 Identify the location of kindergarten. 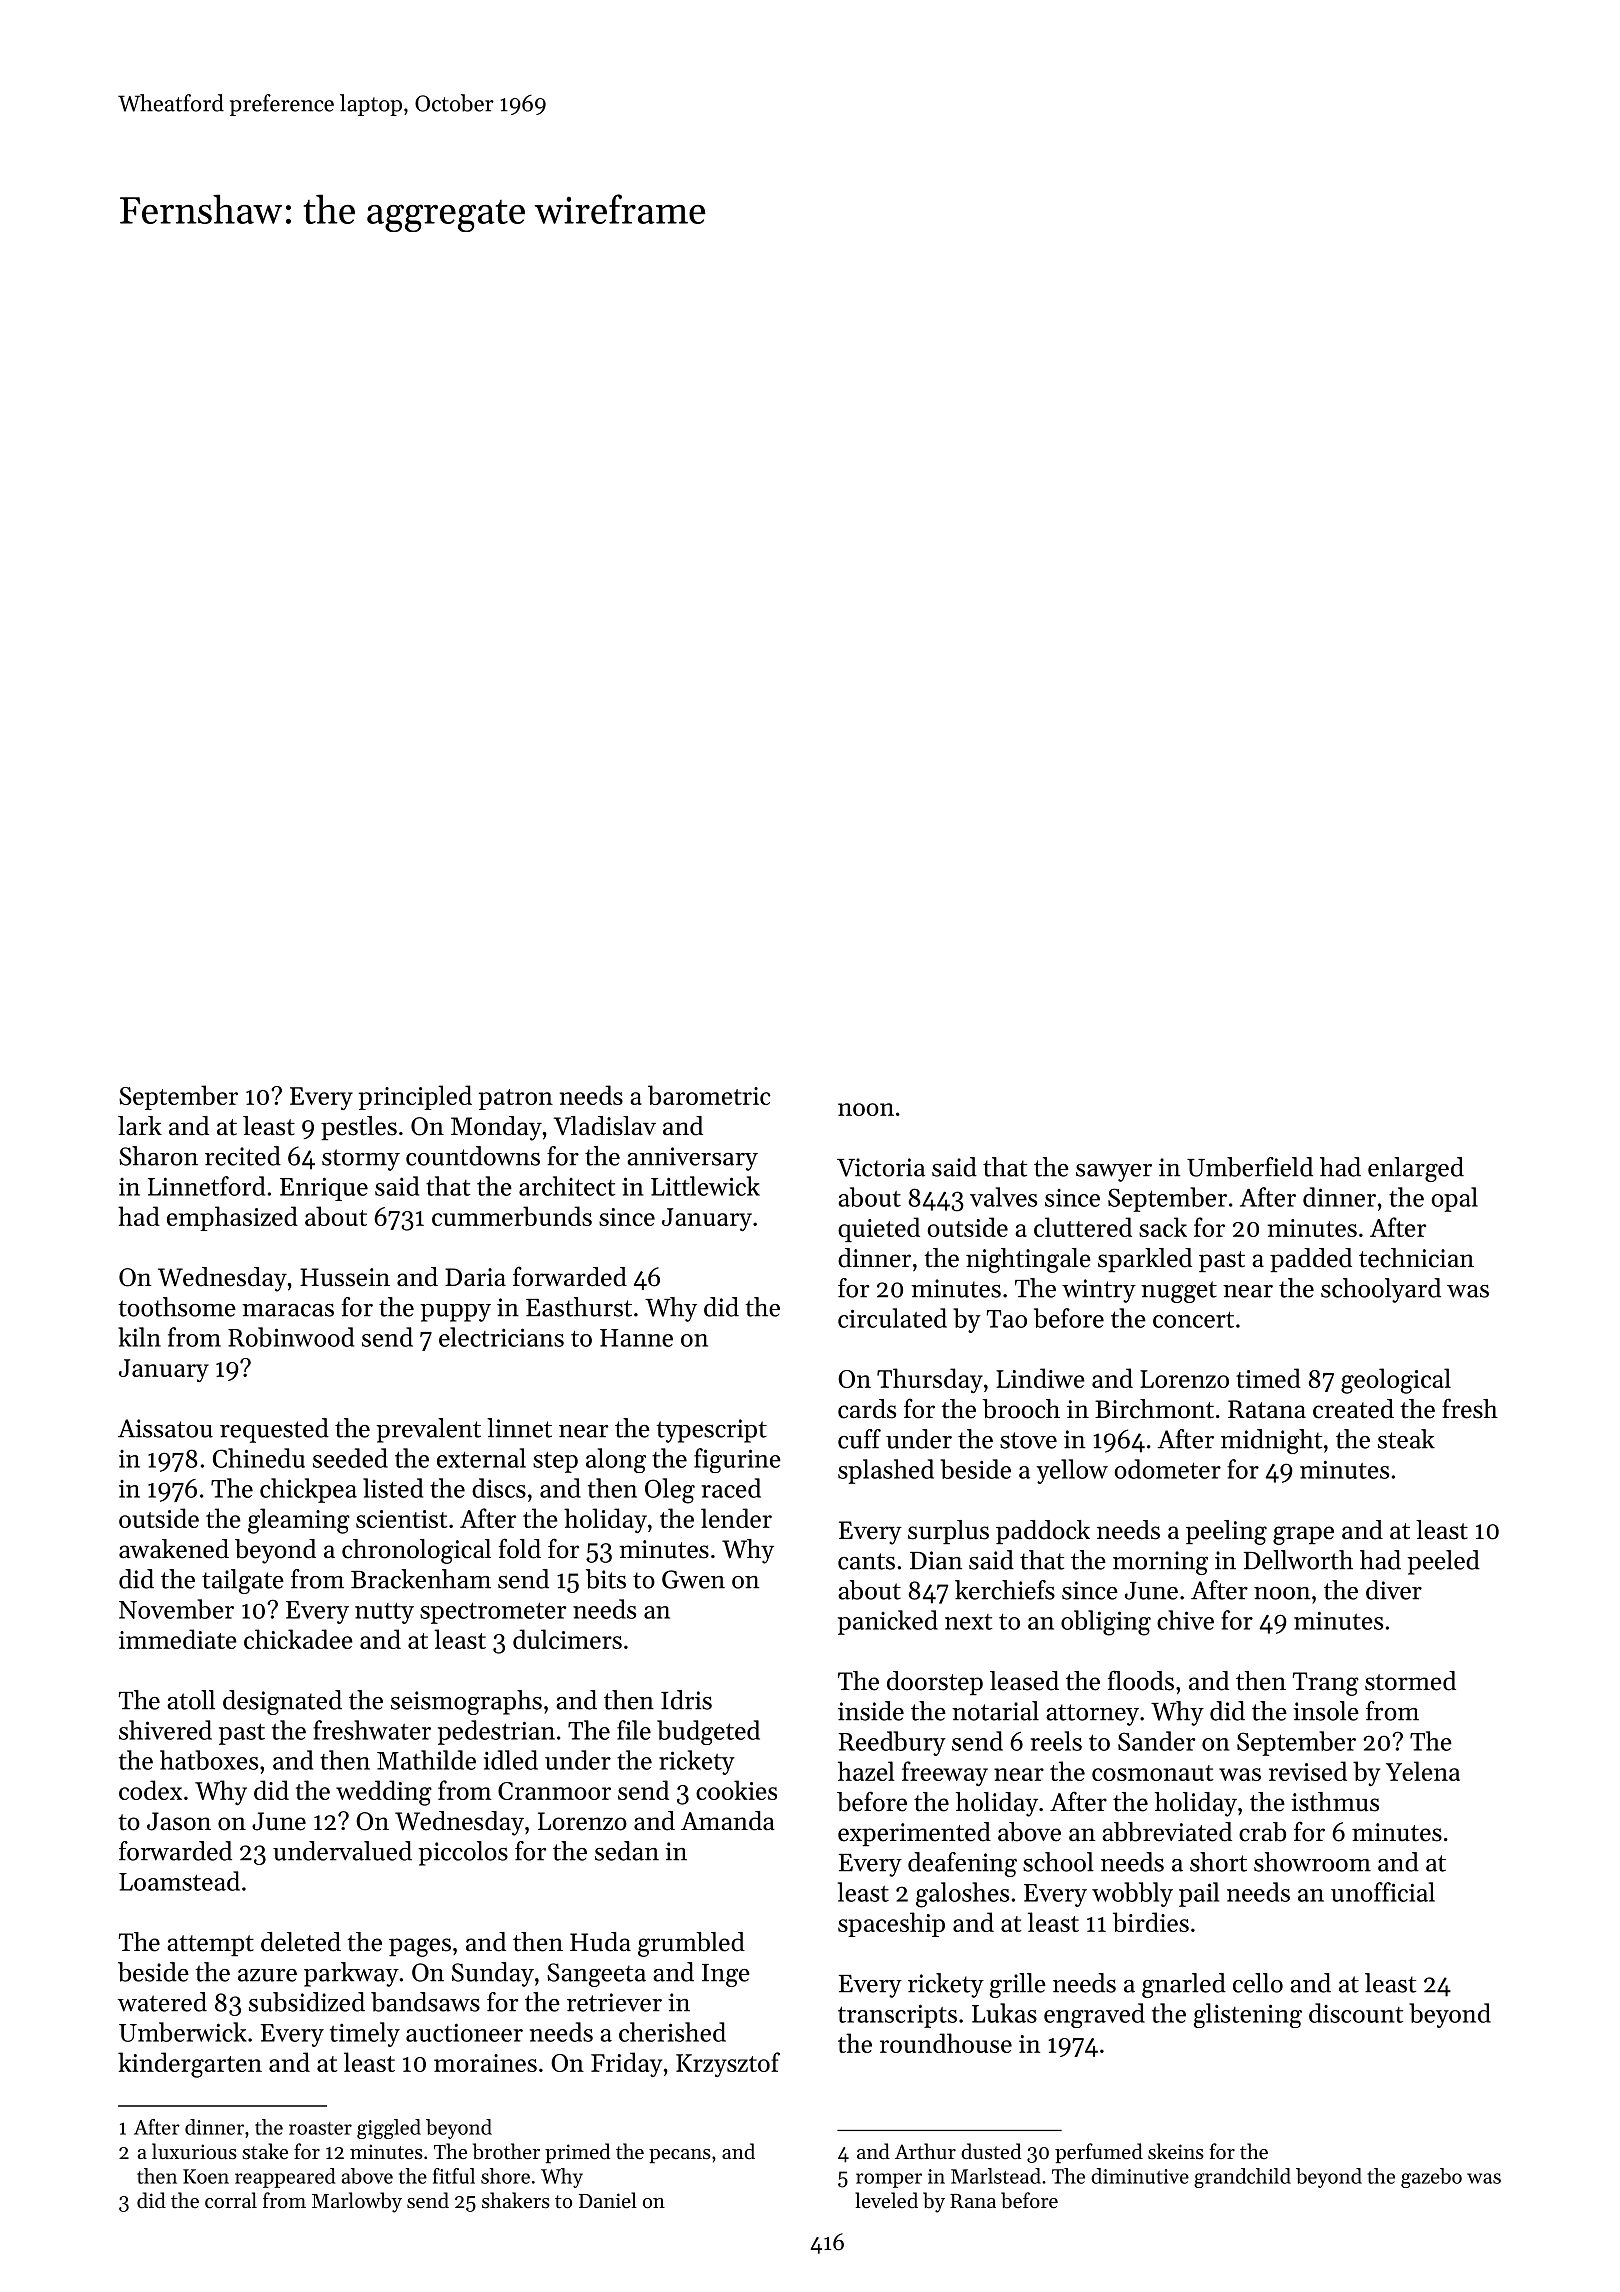
(190, 2065).
